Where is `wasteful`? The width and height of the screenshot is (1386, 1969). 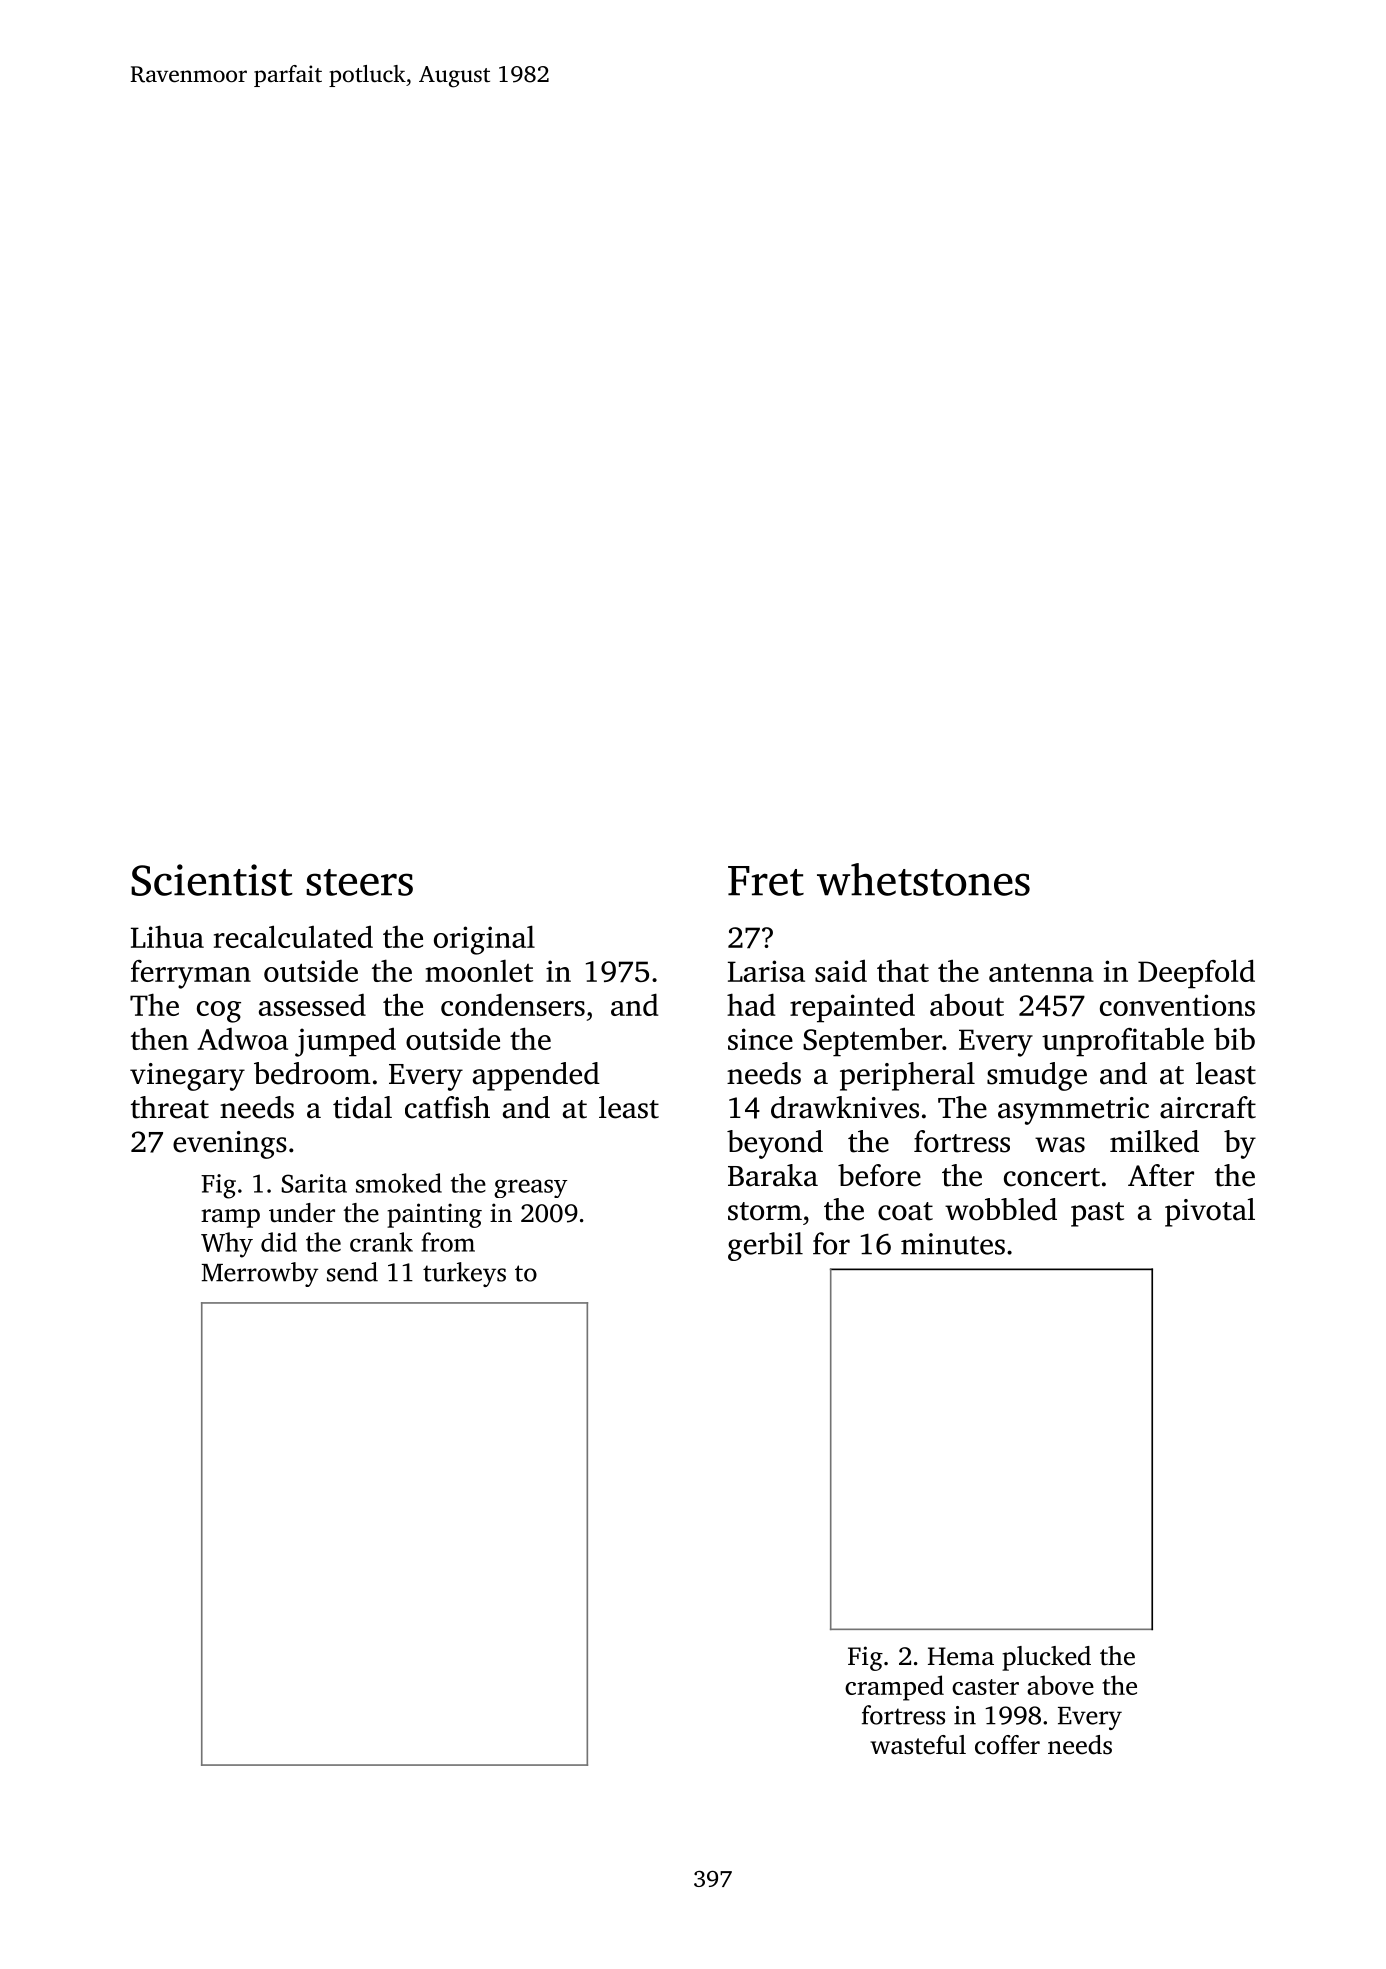 wasteful is located at coordinates (918, 1745).
